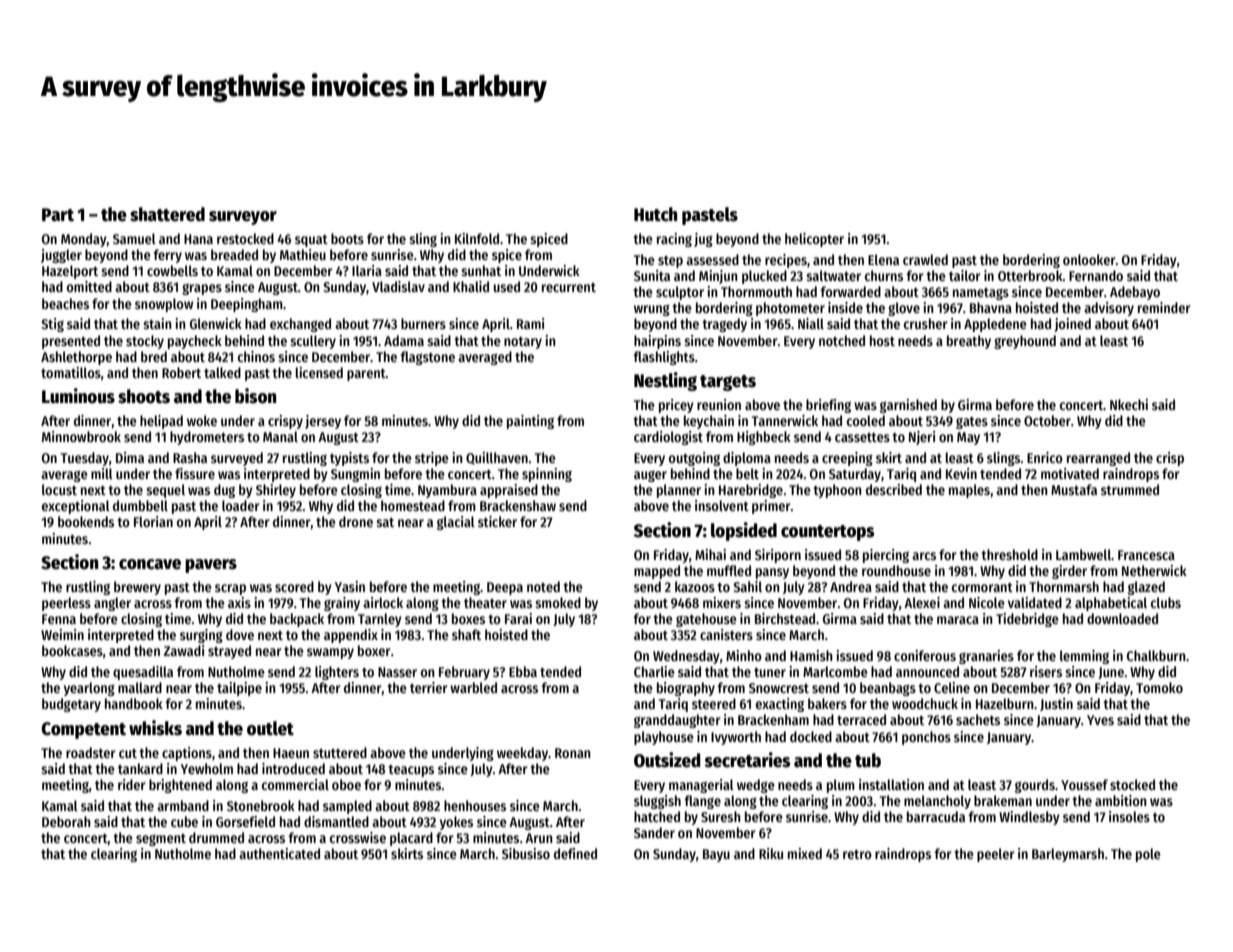 Image resolution: width=1233 pixels, height=952 pixels. Describe the element at coordinates (655, 214) in the image. I see `Hutch` at that location.
